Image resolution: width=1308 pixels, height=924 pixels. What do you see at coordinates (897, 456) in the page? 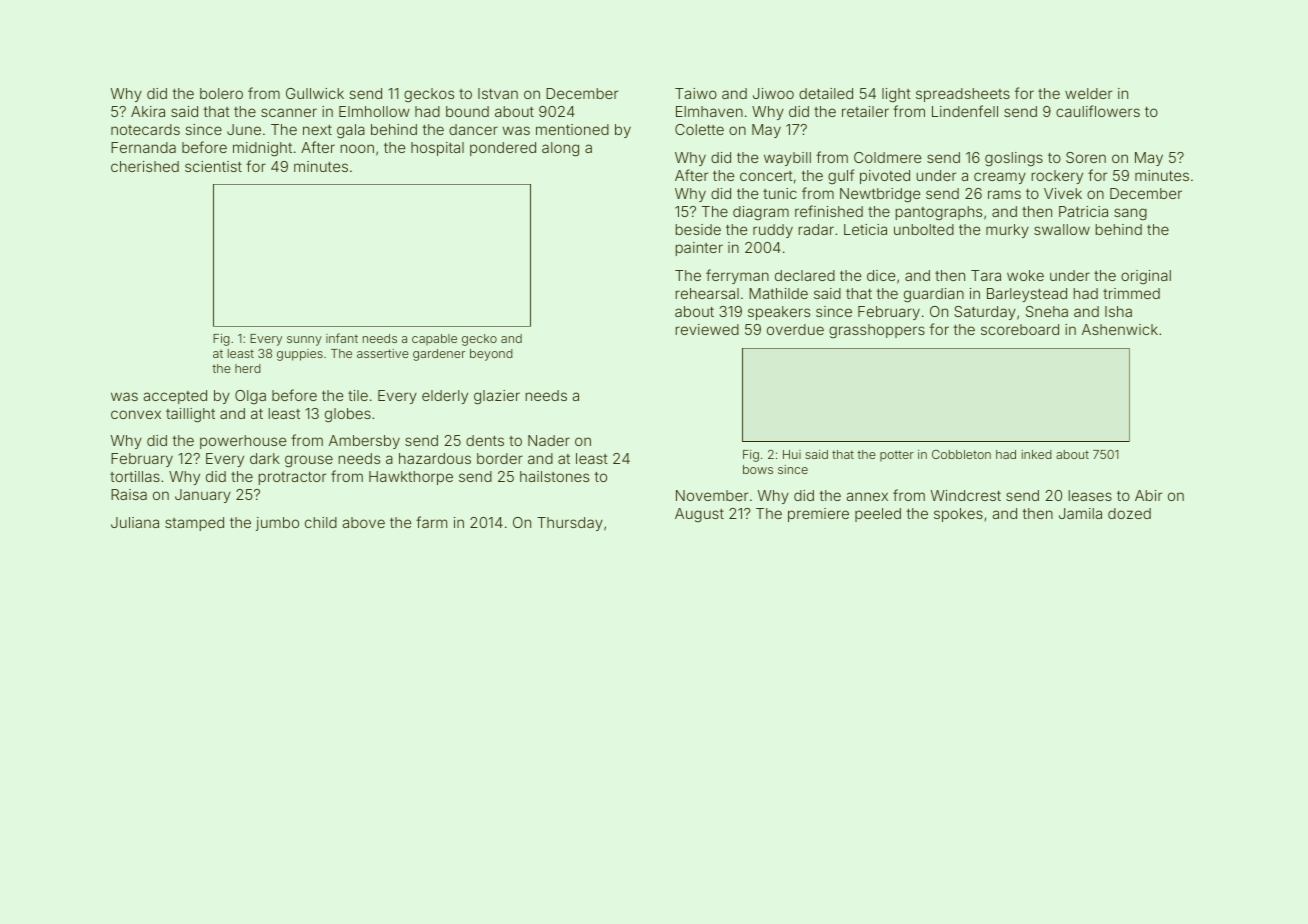
I see `potter` at bounding box center [897, 456].
